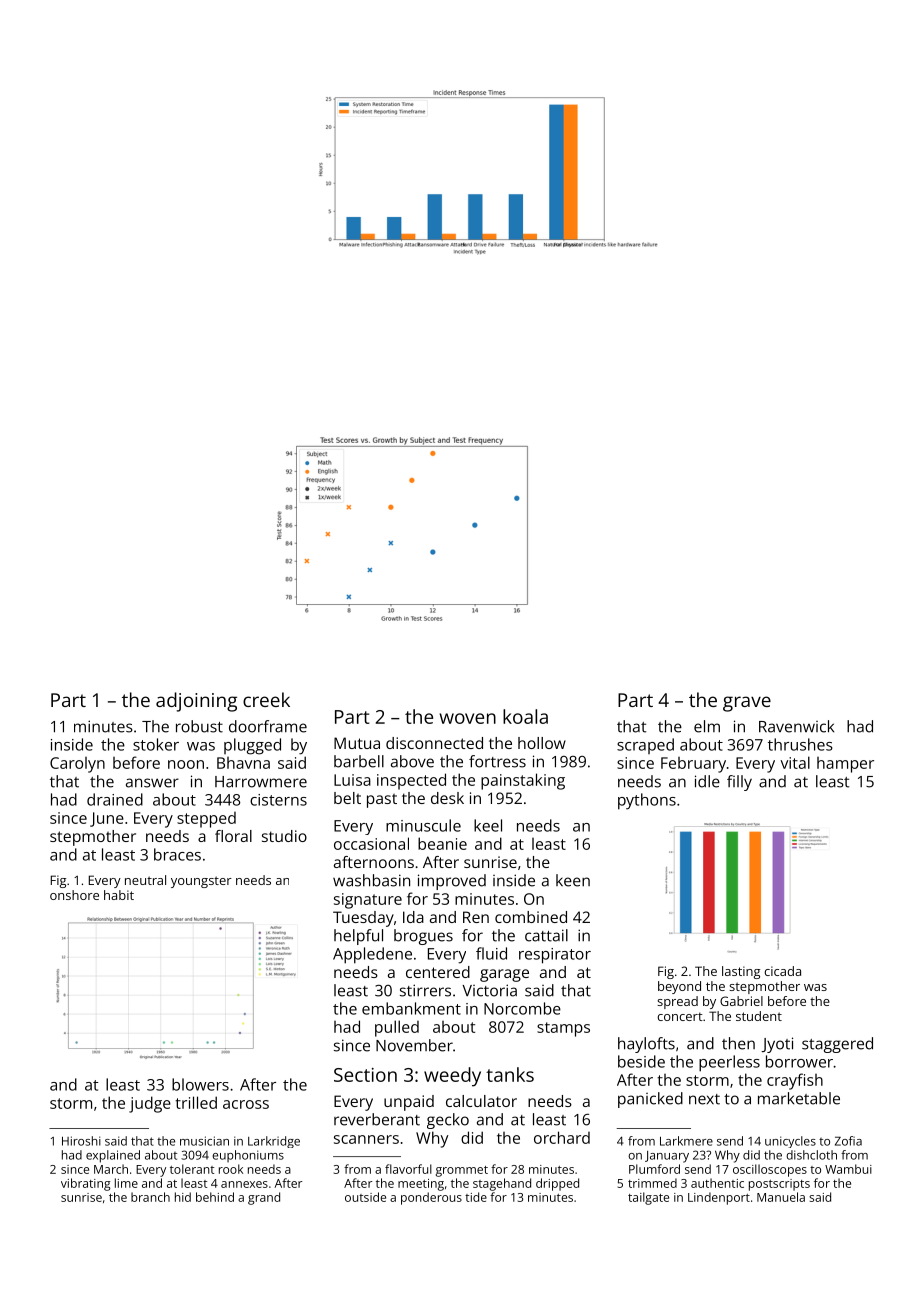 The image size is (924, 1308). I want to click on grave, so click(747, 704).
